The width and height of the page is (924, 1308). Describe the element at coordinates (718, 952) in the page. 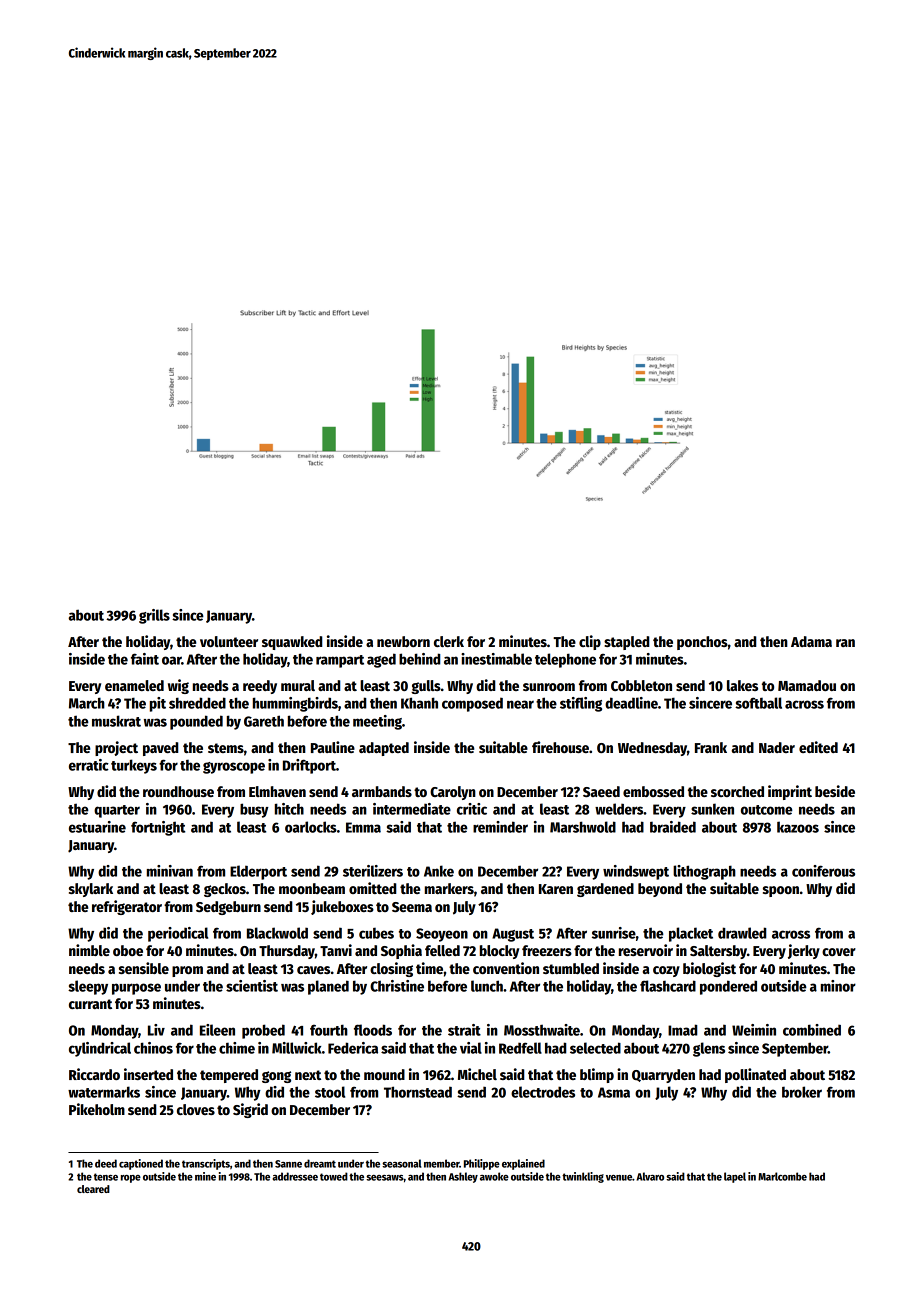

I see `Saltersby` at that location.
